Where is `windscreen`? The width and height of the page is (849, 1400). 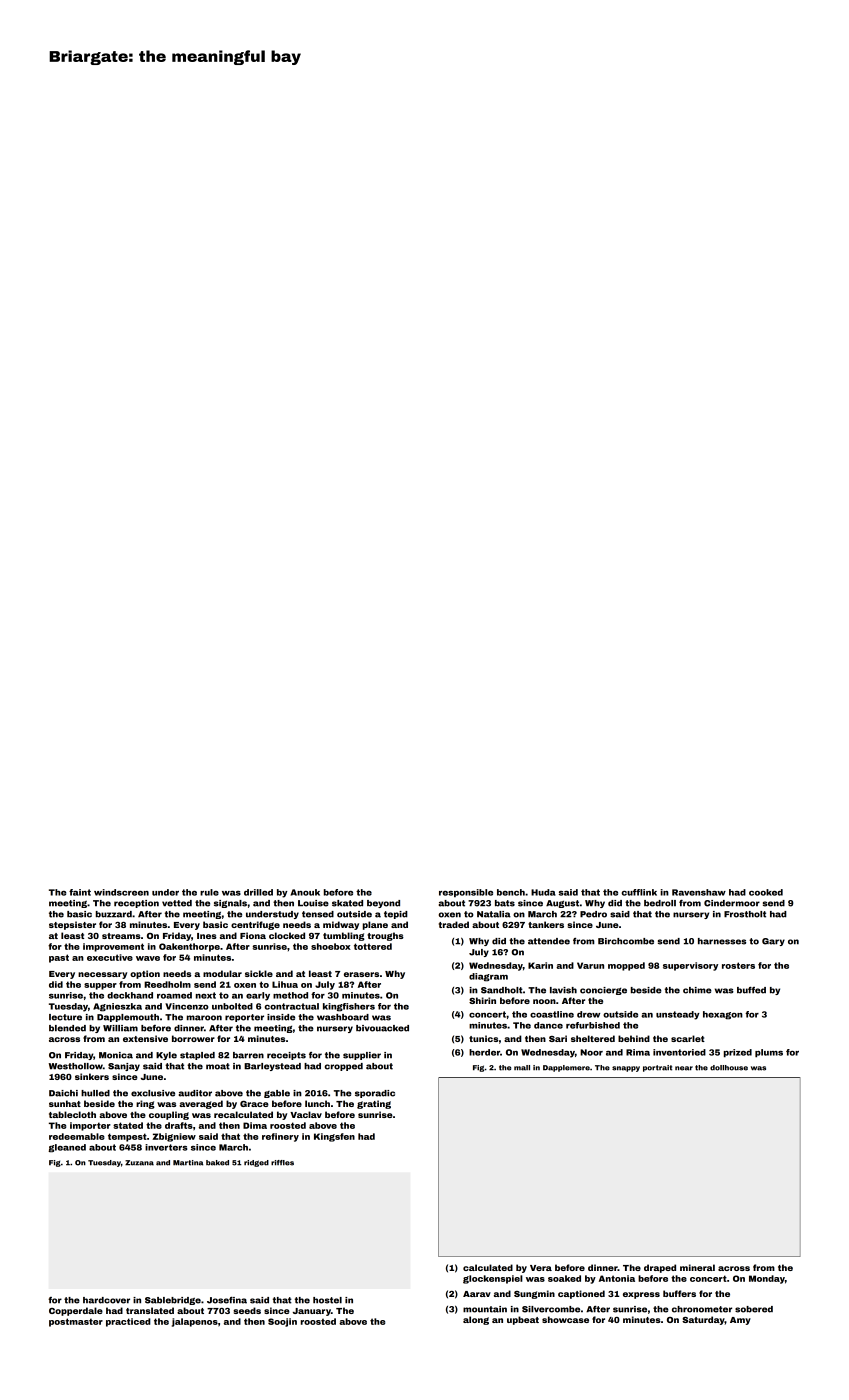
windscreen is located at coordinates (121, 892).
